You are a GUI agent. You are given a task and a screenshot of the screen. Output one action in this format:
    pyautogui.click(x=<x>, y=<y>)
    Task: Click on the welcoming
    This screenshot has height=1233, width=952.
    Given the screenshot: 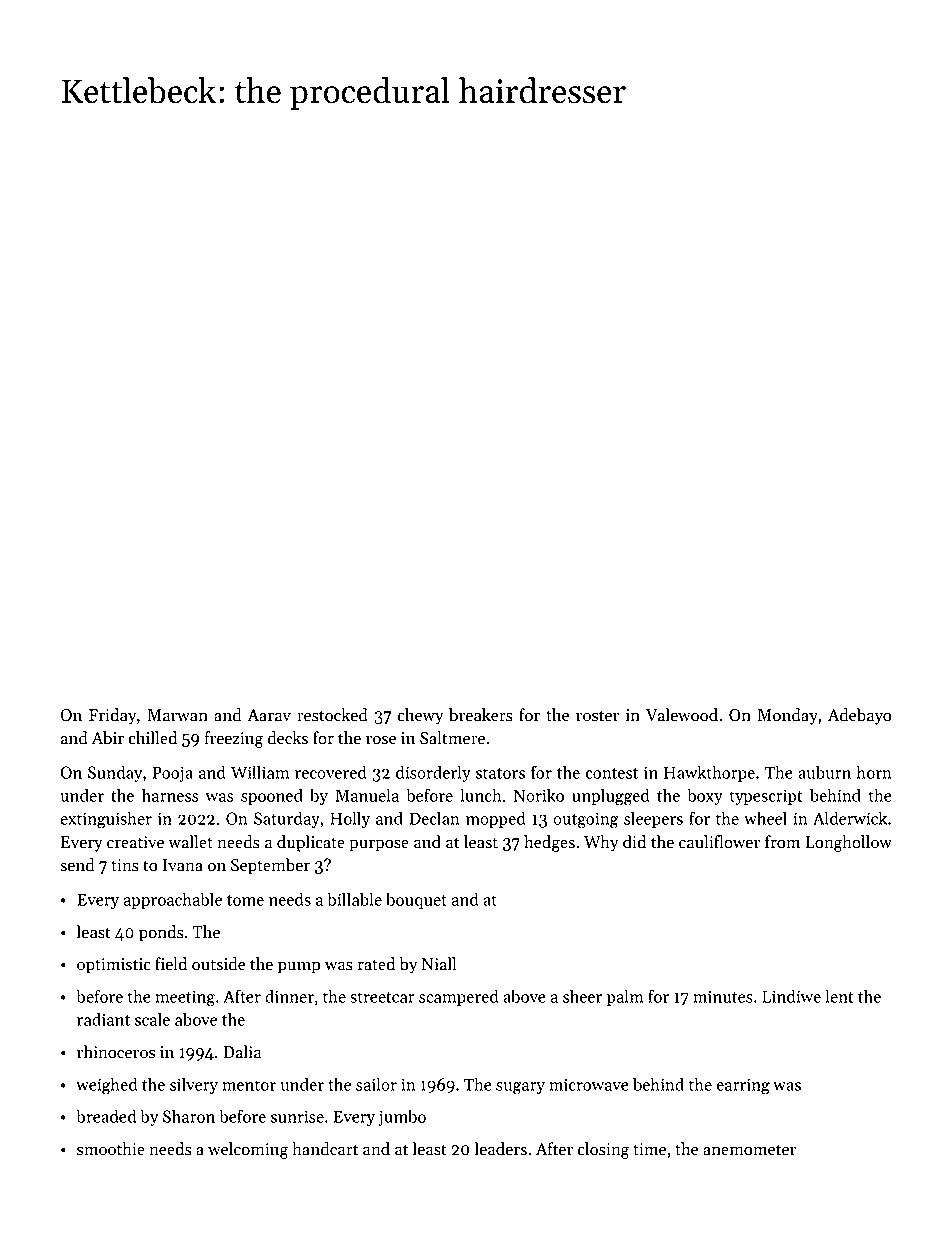 What is the action you would take?
    pyautogui.click(x=248, y=1150)
